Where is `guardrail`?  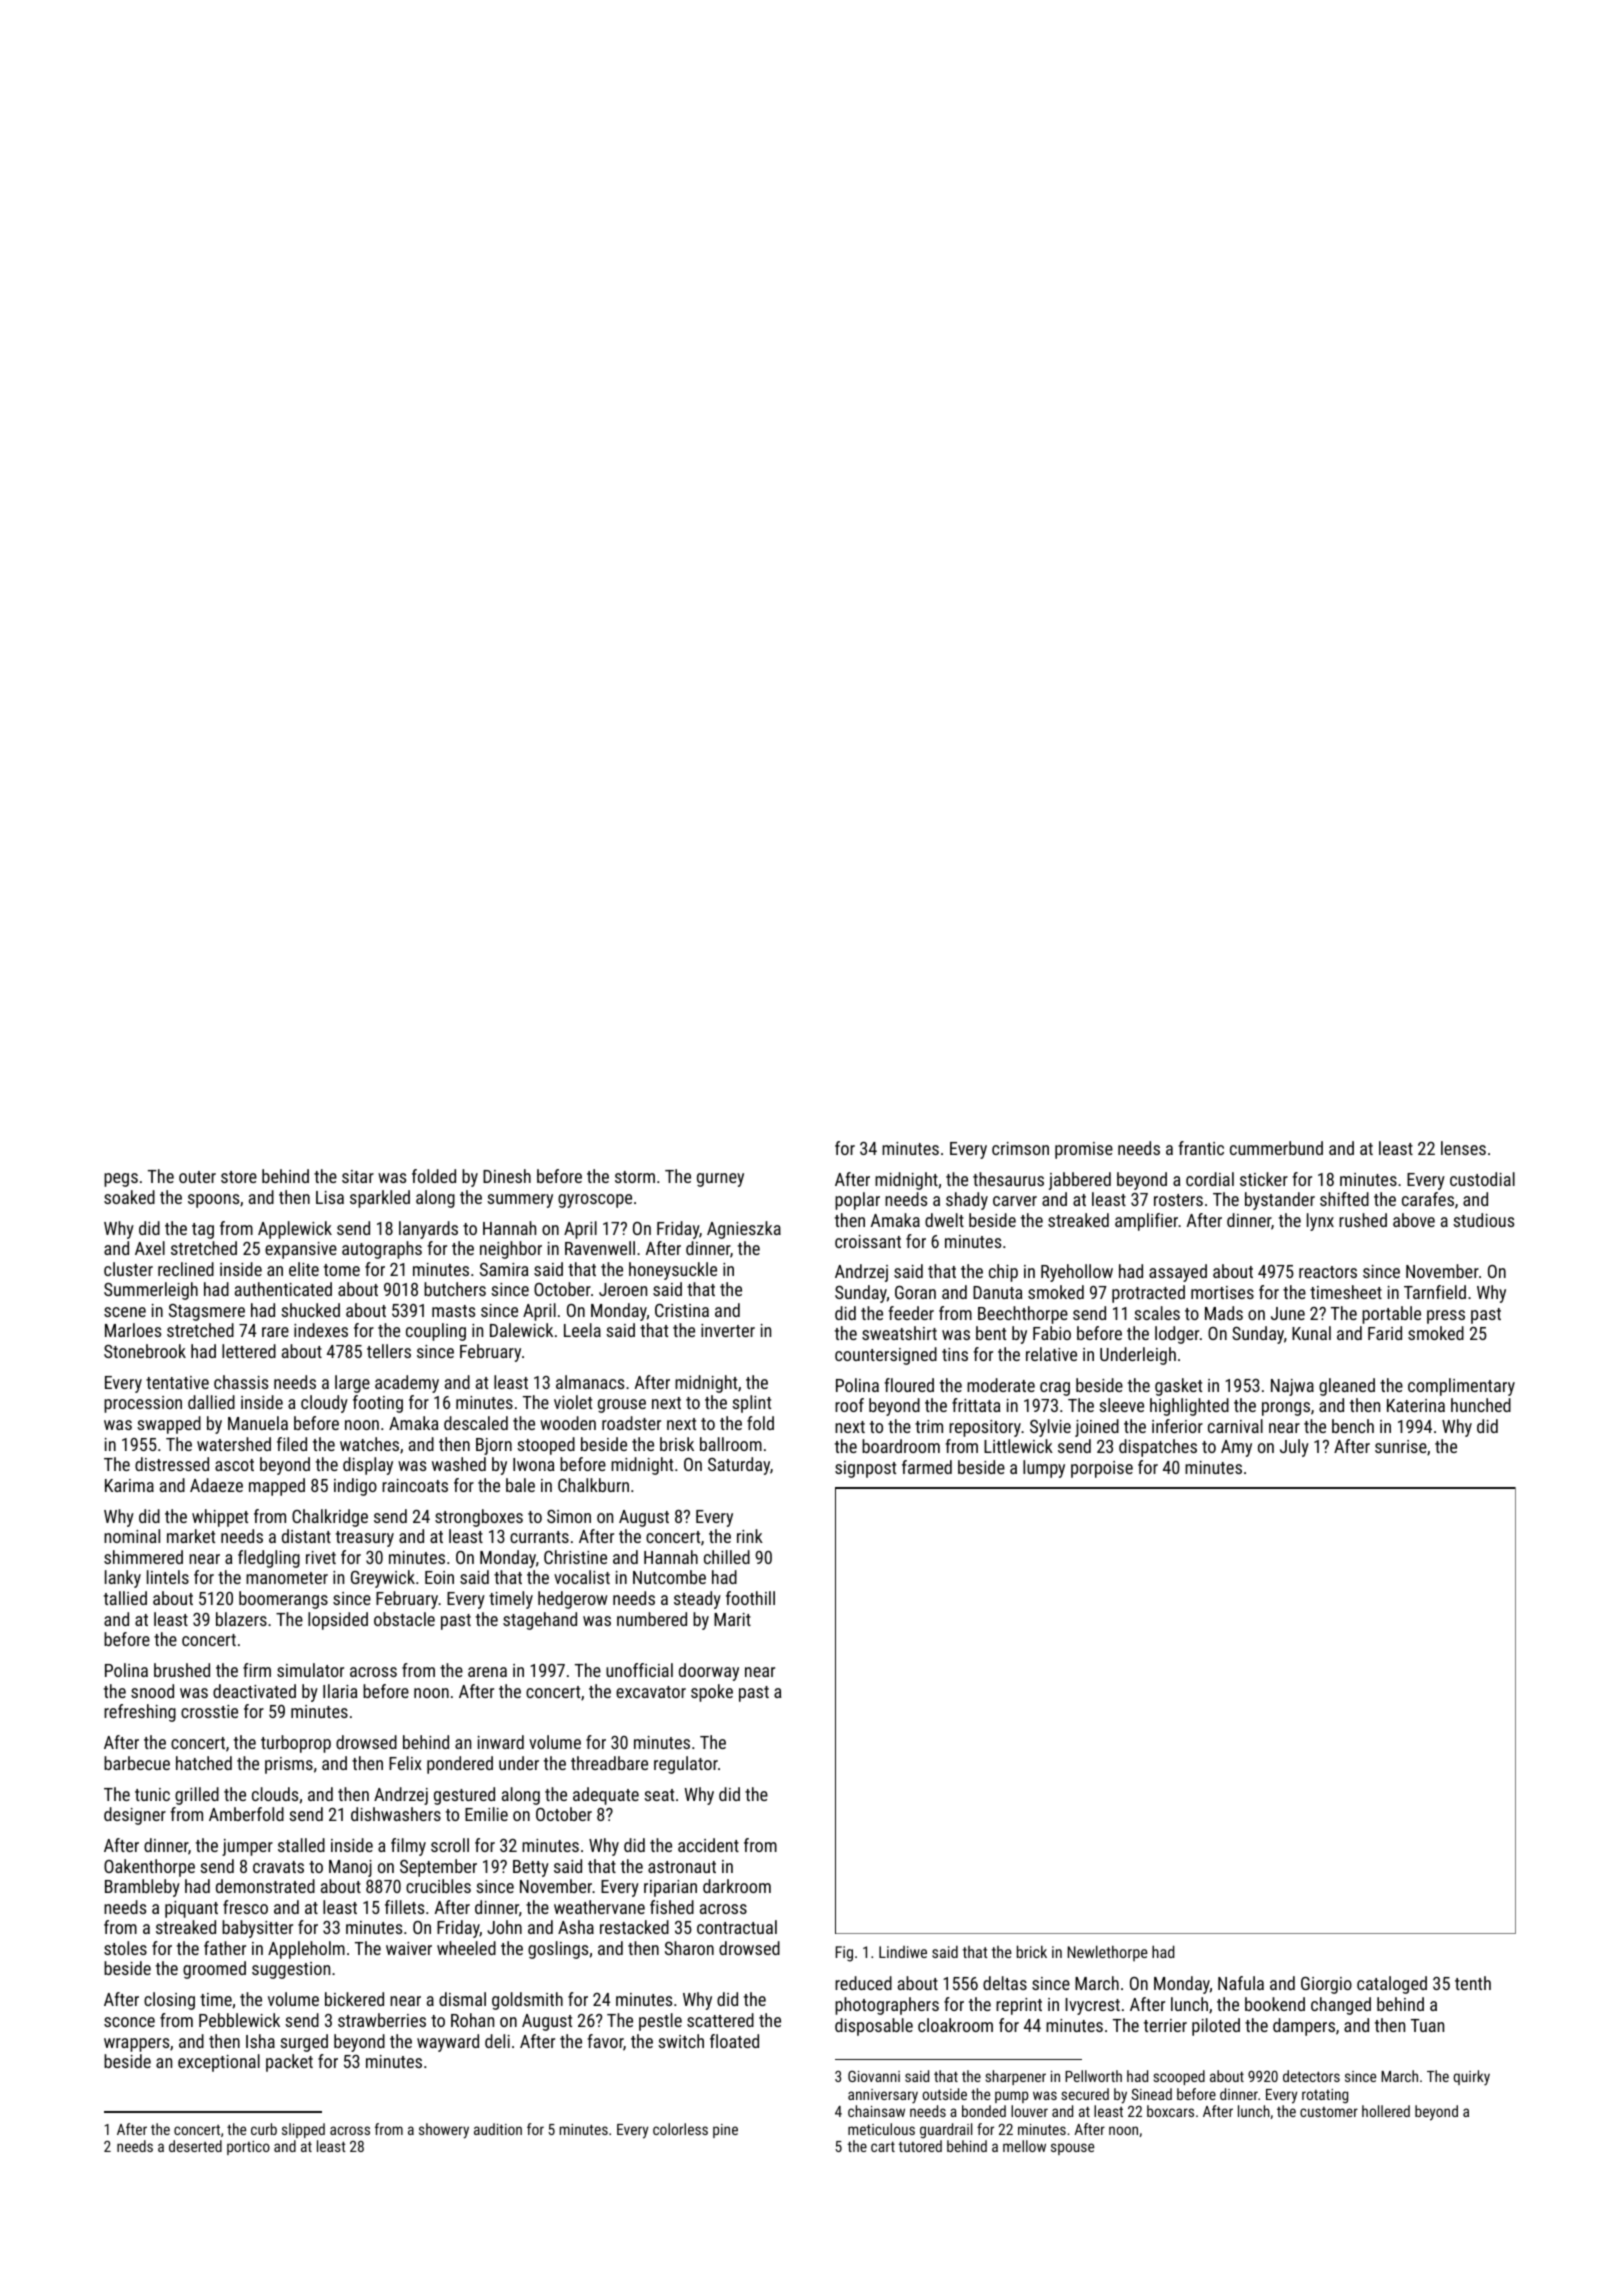 guardrail is located at coordinates (946, 2130).
